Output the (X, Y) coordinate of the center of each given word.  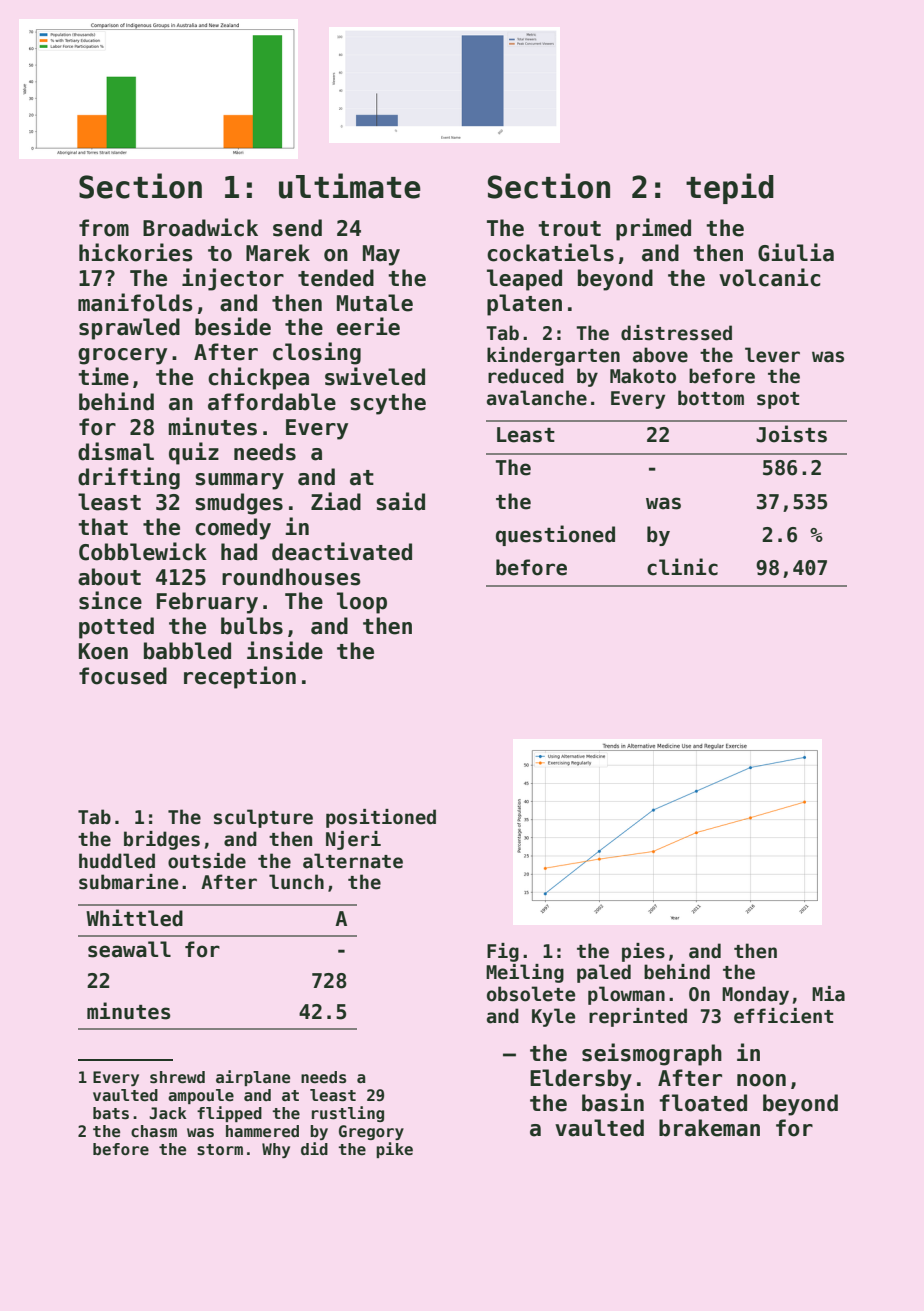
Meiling (525, 973)
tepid (730, 188)
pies (643, 952)
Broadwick (200, 227)
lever (772, 355)
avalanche (537, 398)
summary (239, 481)
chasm (154, 1131)
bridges (162, 840)
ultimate (350, 186)
